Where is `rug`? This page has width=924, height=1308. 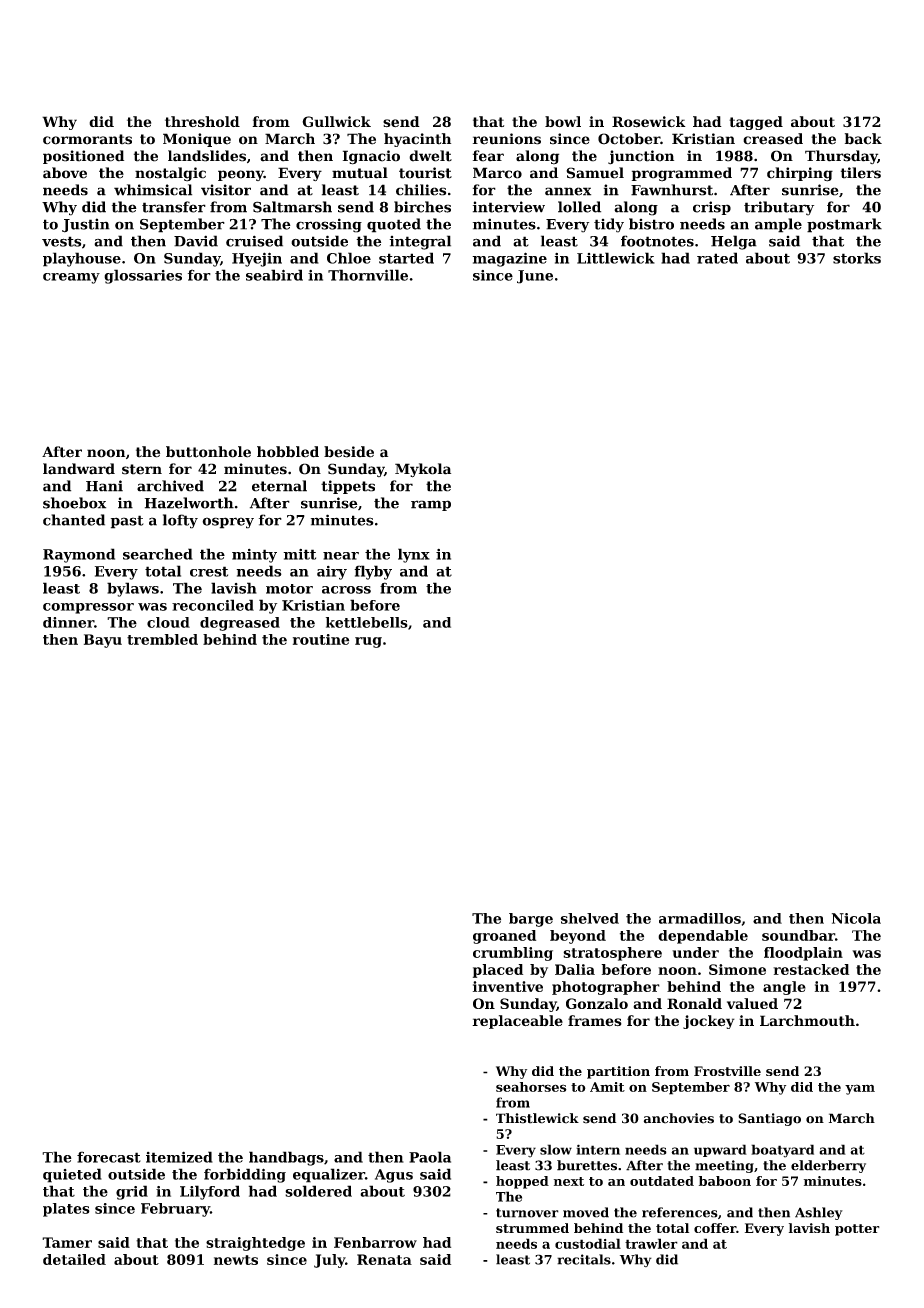
rug is located at coordinates (368, 642).
